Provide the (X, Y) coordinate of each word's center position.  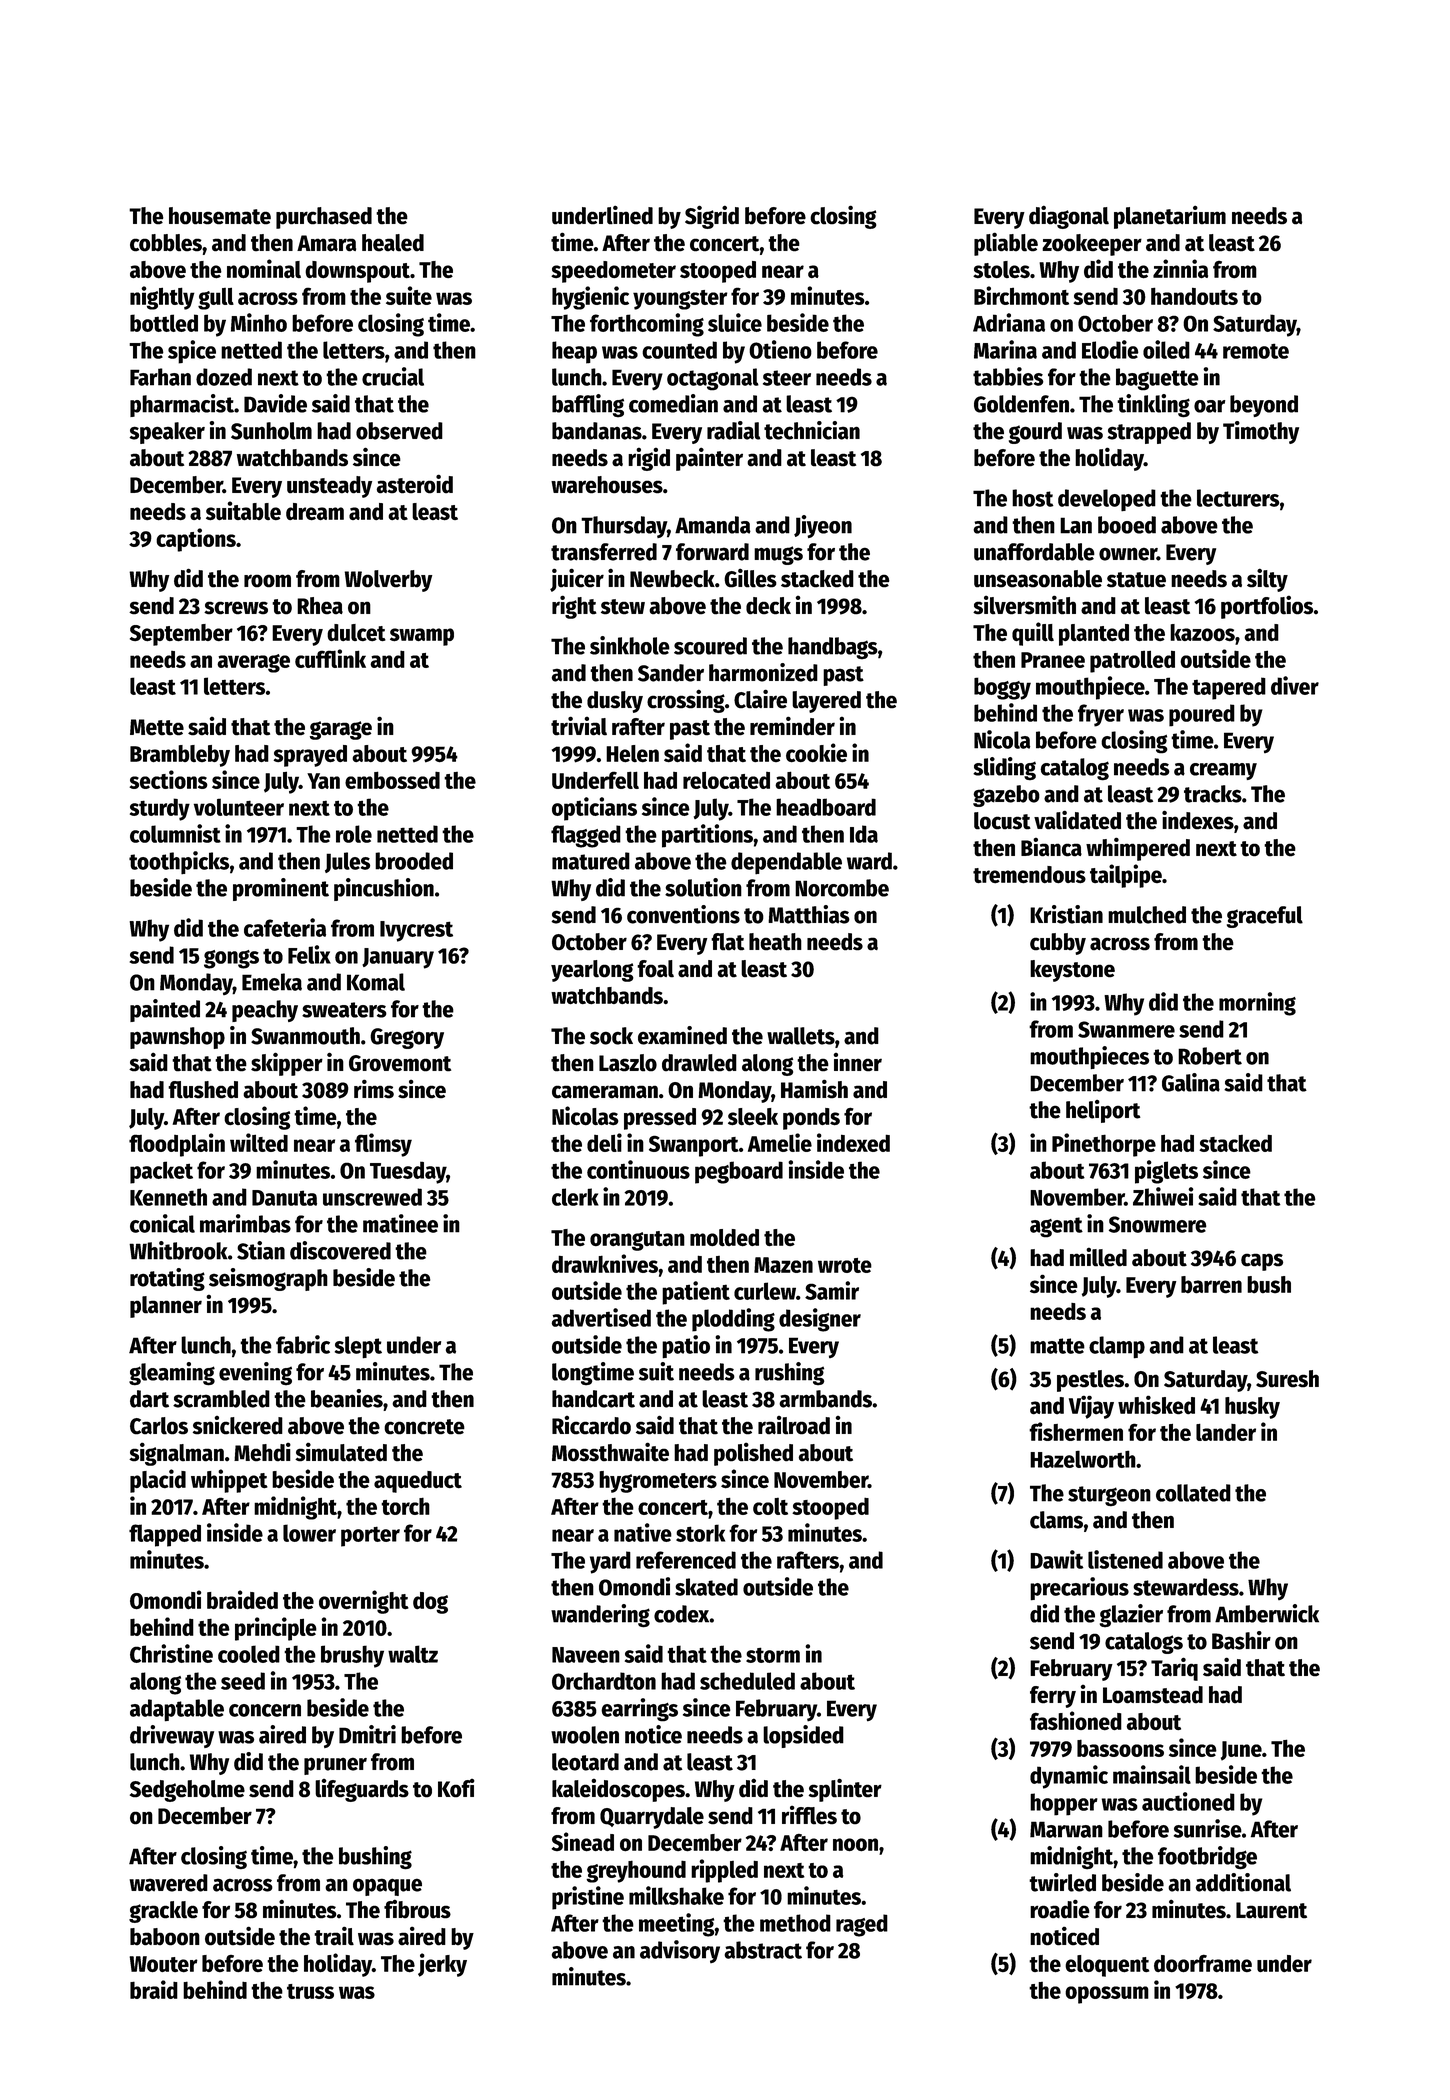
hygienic (590, 298)
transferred (604, 552)
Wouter (163, 1964)
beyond (1264, 406)
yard (610, 1562)
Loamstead (1153, 1695)
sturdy (160, 809)
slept (358, 1347)
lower (309, 1533)
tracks (1213, 794)
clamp (1117, 1347)
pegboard (739, 1172)
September (181, 635)
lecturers (1238, 498)
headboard (826, 807)
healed (393, 243)
